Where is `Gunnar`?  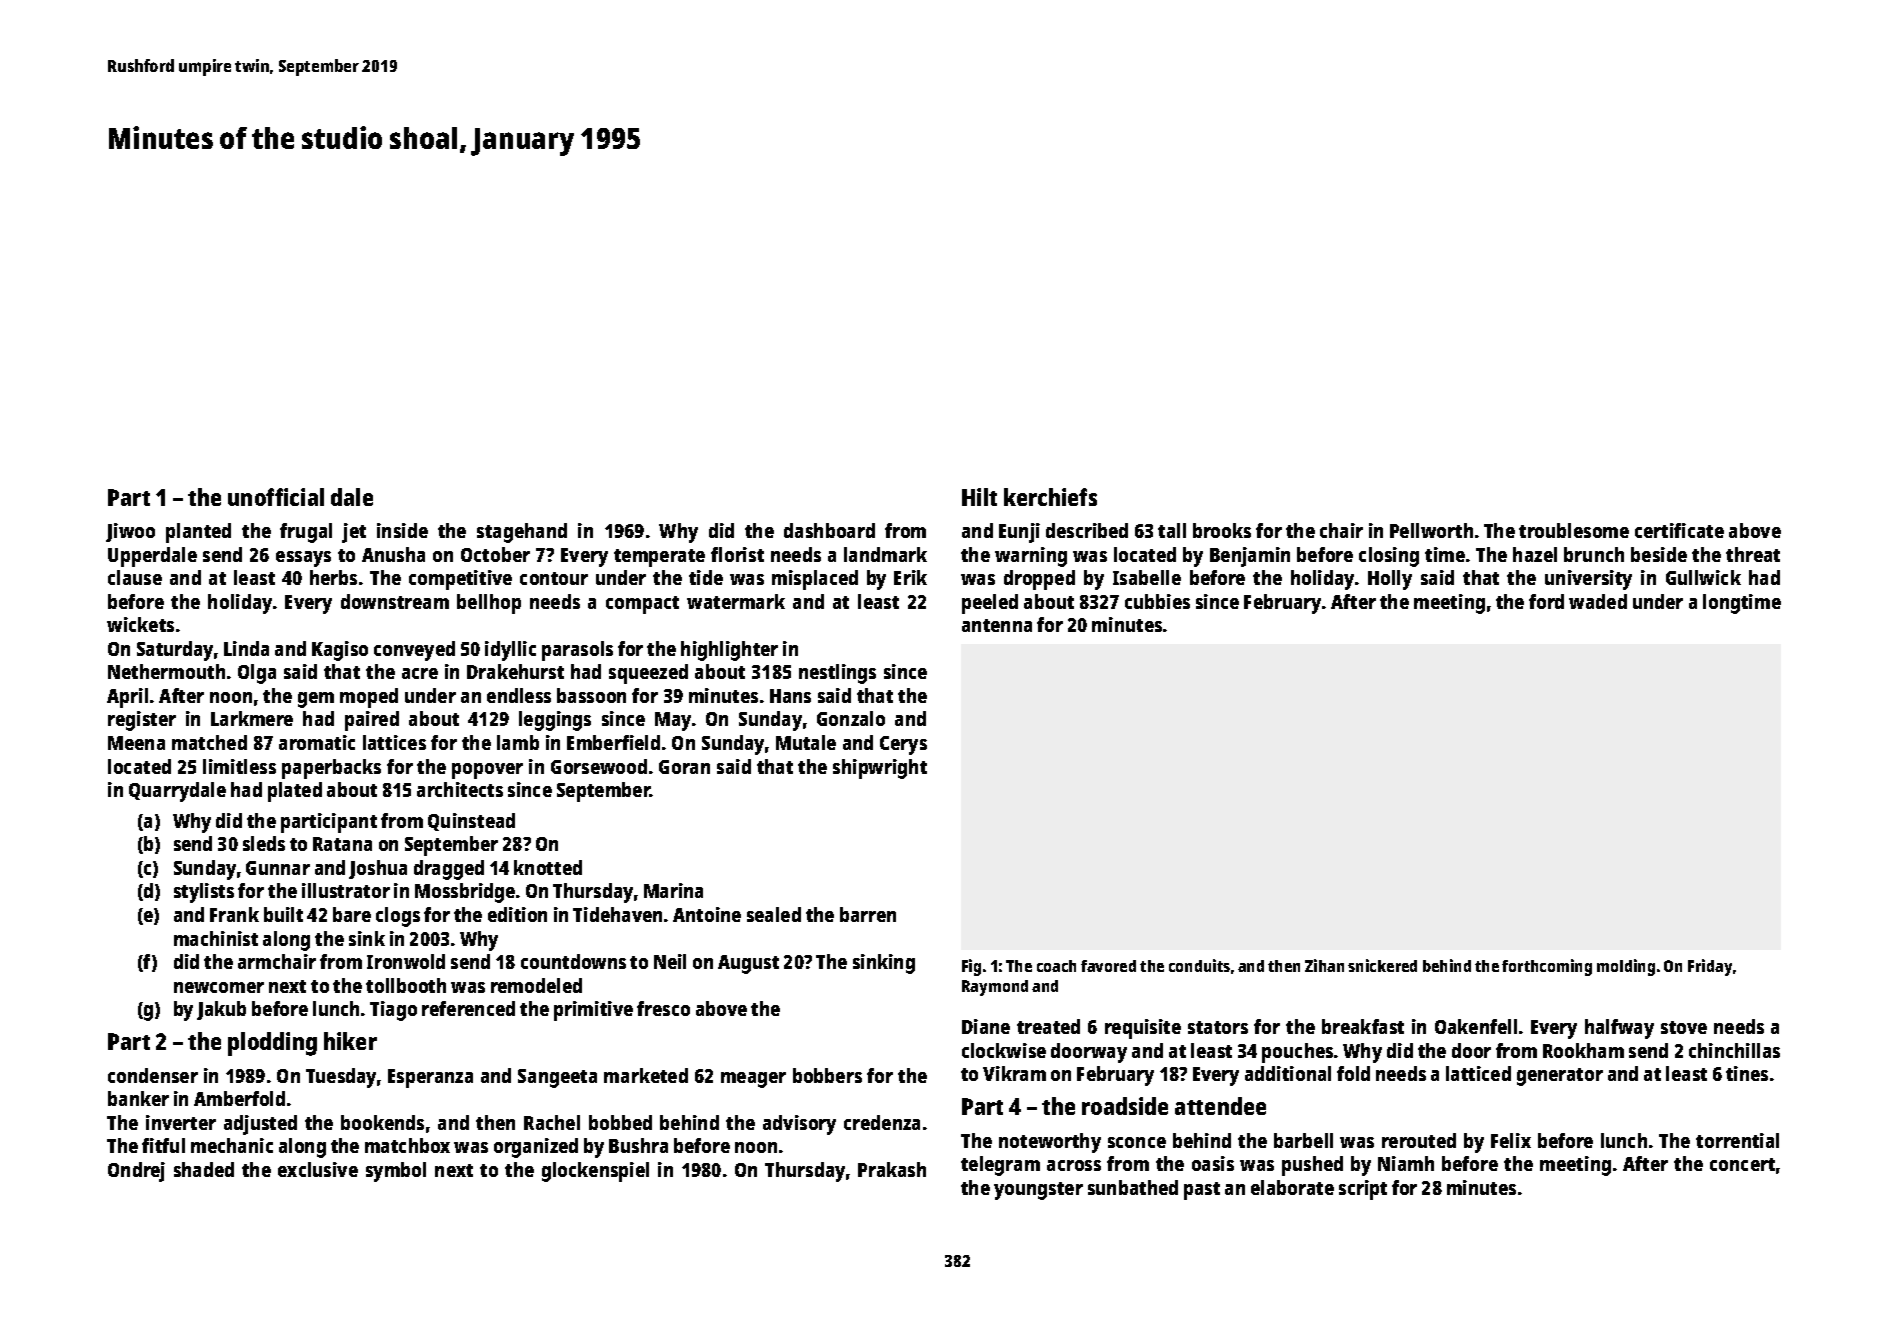
Gunnar is located at coordinates (278, 868).
